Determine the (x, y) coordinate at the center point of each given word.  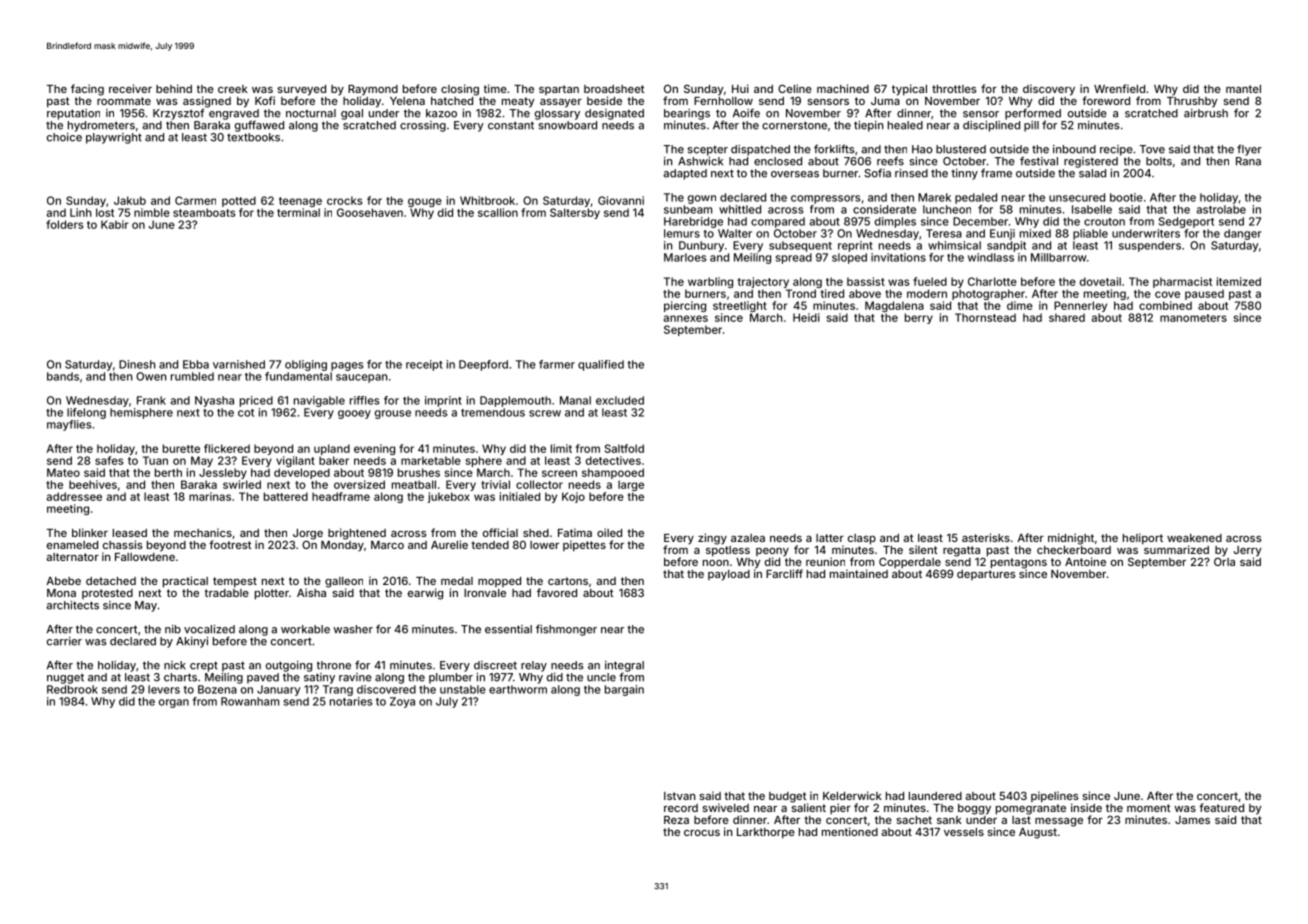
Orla (1224, 561)
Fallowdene (145, 557)
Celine (795, 88)
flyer (1249, 150)
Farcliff (784, 573)
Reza (676, 820)
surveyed (301, 90)
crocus (702, 833)
